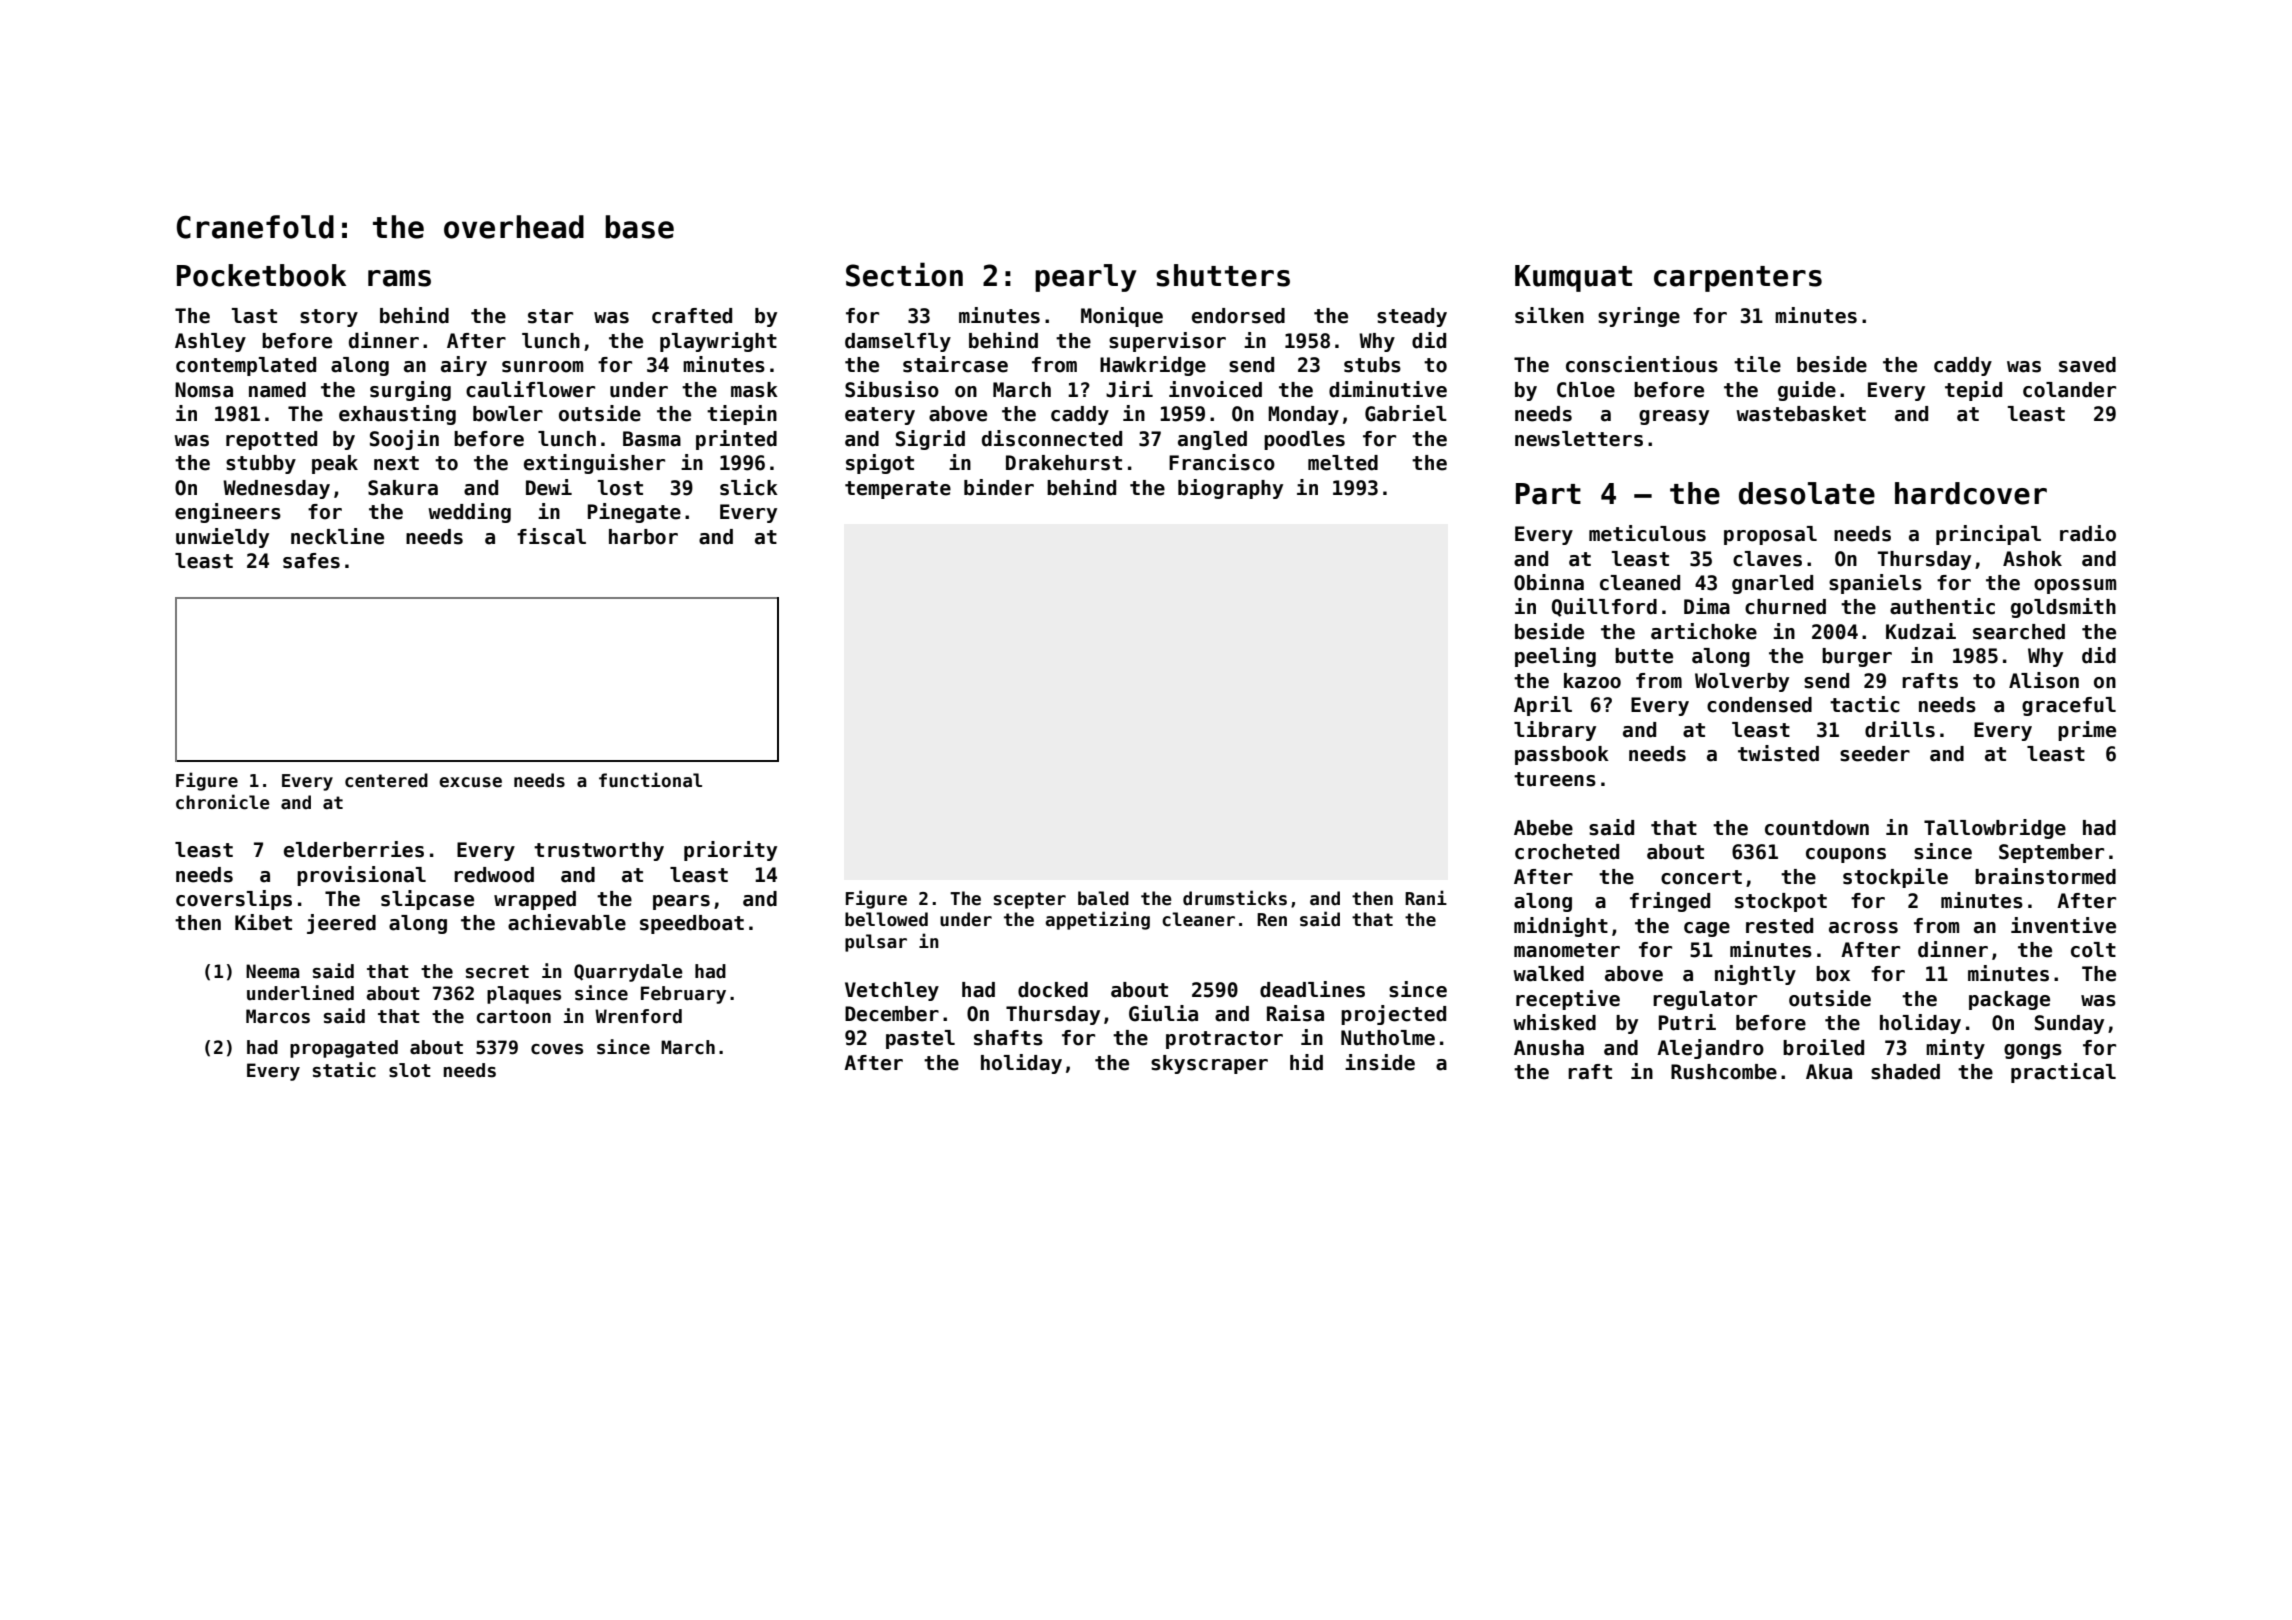 This screenshot has width=2292, height=1620. What do you see at coordinates (344, 1070) in the screenshot?
I see `static` at bounding box center [344, 1070].
